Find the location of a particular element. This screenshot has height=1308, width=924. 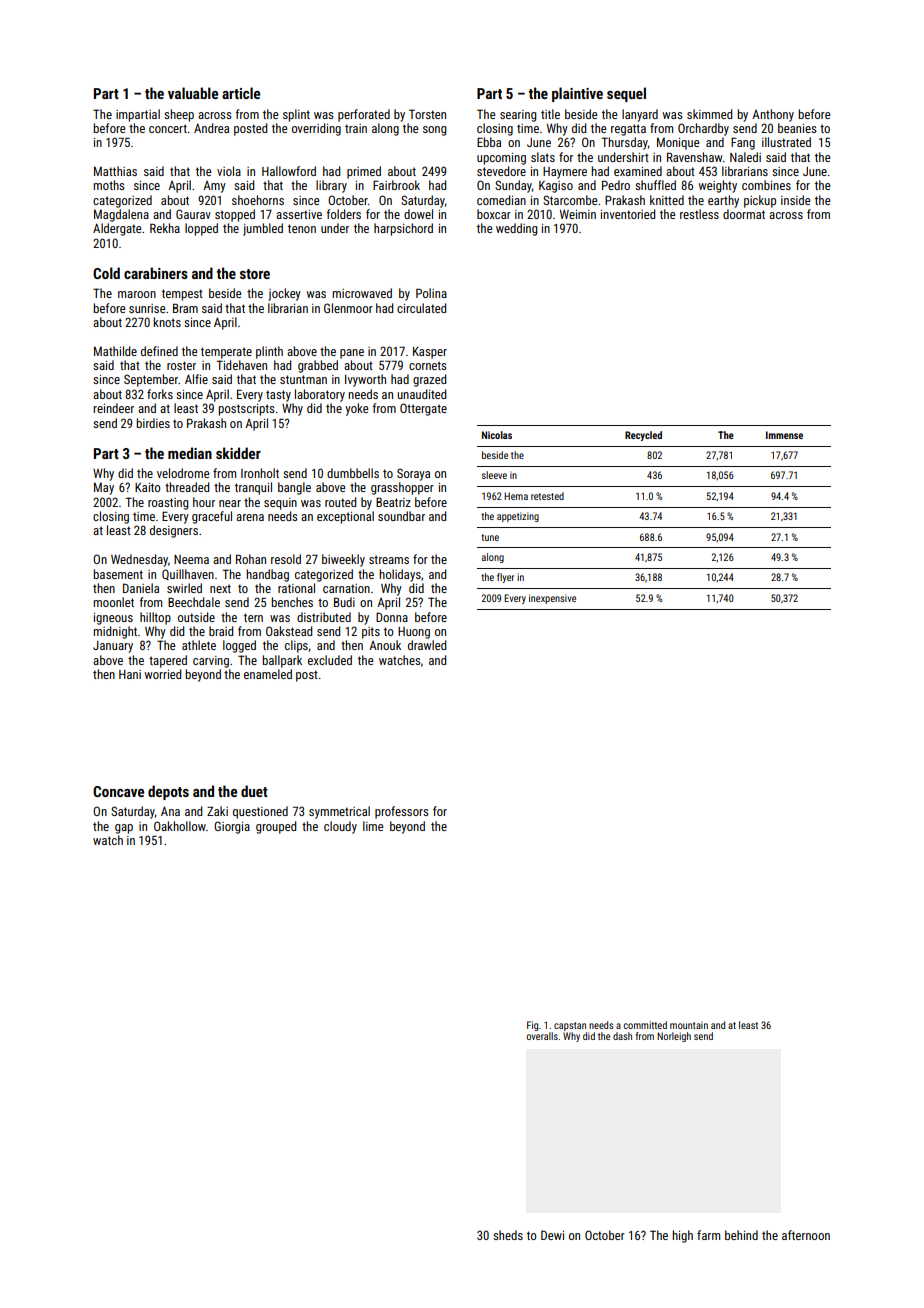

Dewi is located at coordinates (552, 1235).
